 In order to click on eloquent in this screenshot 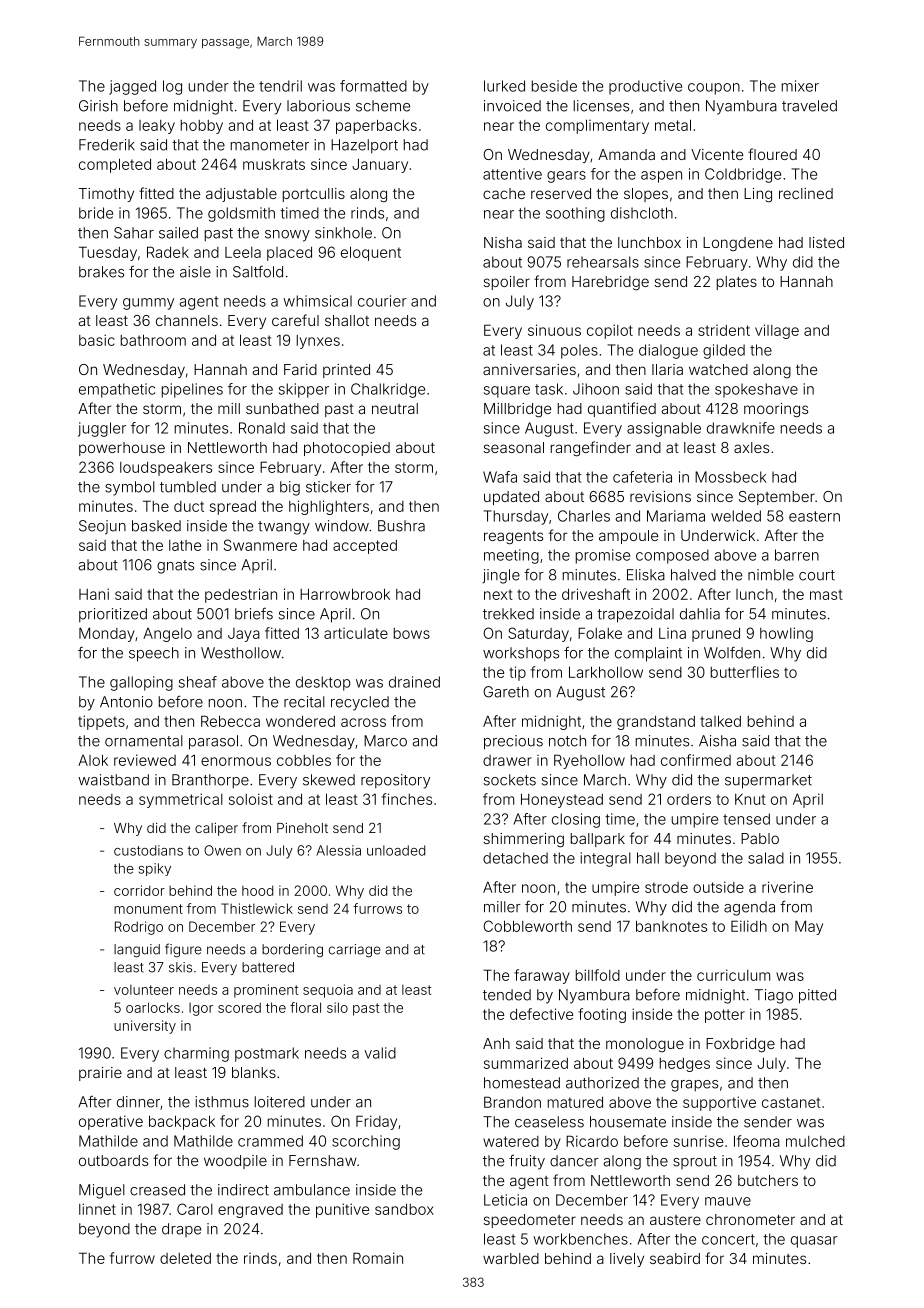, I will do `click(371, 253)`.
